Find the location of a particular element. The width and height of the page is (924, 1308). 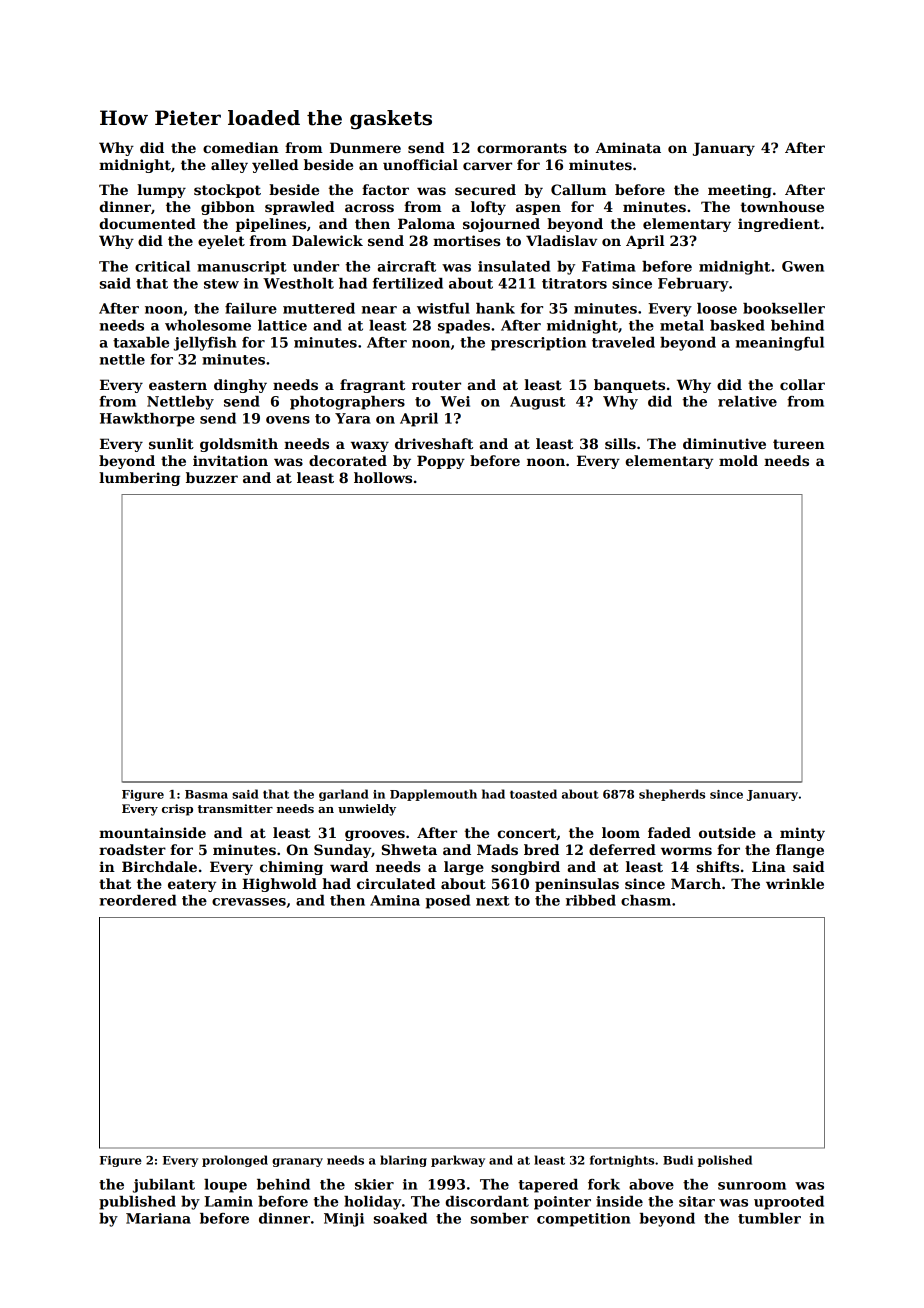

lumbering is located at coordinates (139, 479).
